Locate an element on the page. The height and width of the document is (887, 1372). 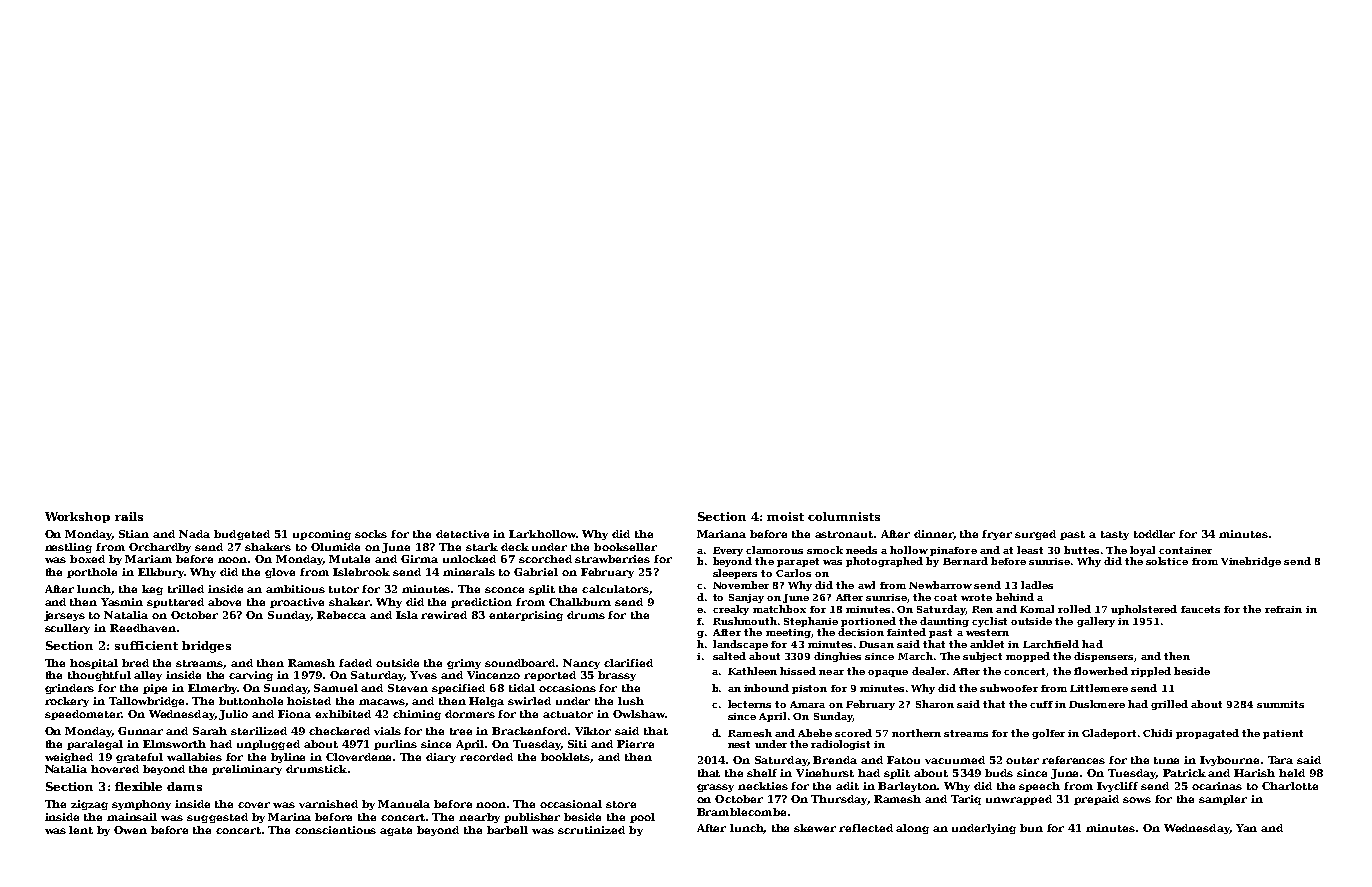
rails is located at coordinates (129, 516).
